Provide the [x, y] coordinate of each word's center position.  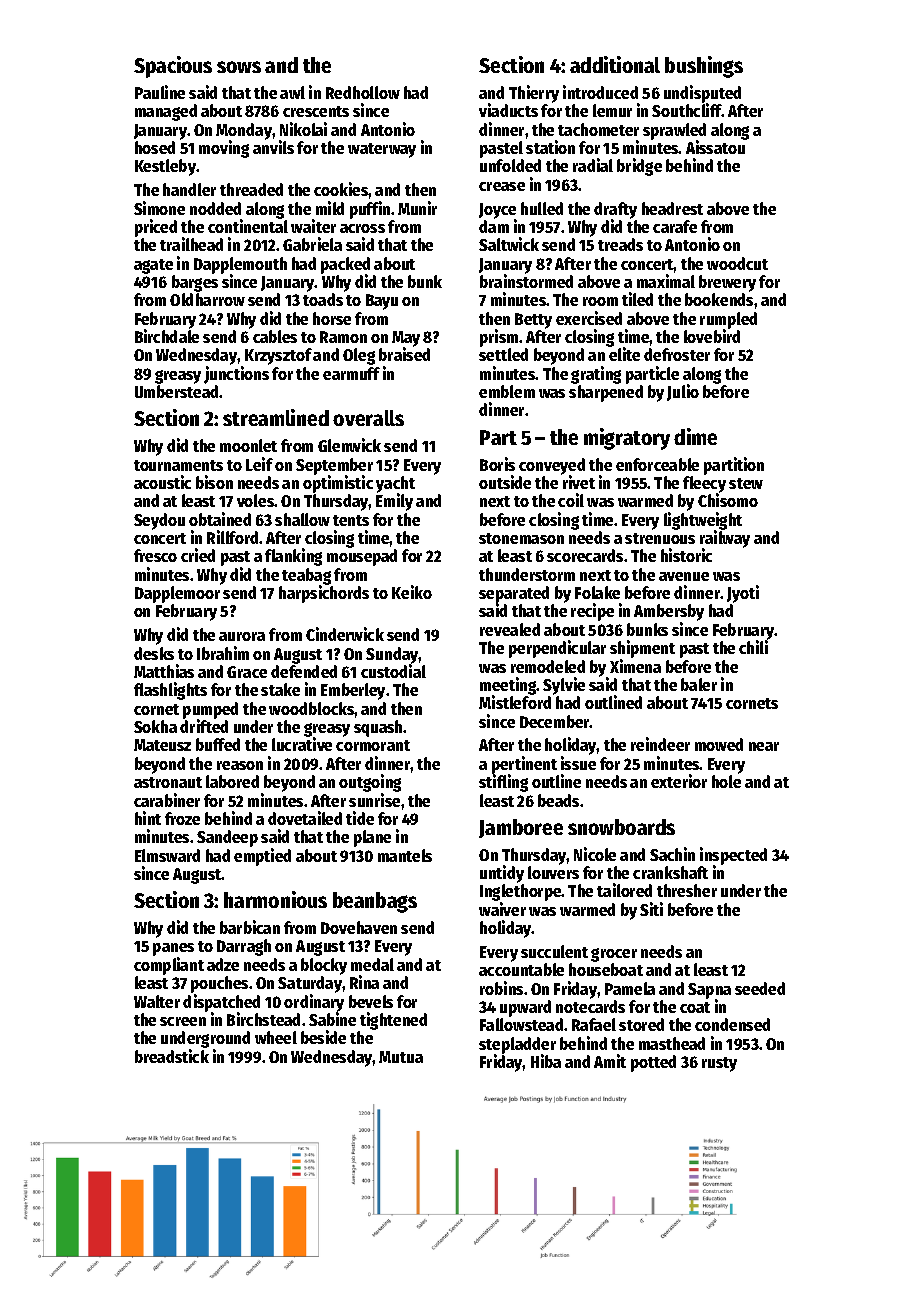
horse [332, 318]
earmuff [351, 373]
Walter [157, 1001]
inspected [733, 856]
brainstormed [526, 281]
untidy [502, 874]
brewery [727, 283]
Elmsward [167, 855]
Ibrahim [223, 653]
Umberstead [176, 391]
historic [686, 555]
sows [239, 67]
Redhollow [363, 92]
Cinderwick [345, 634]
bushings [704, 67]
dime [695, 436]
